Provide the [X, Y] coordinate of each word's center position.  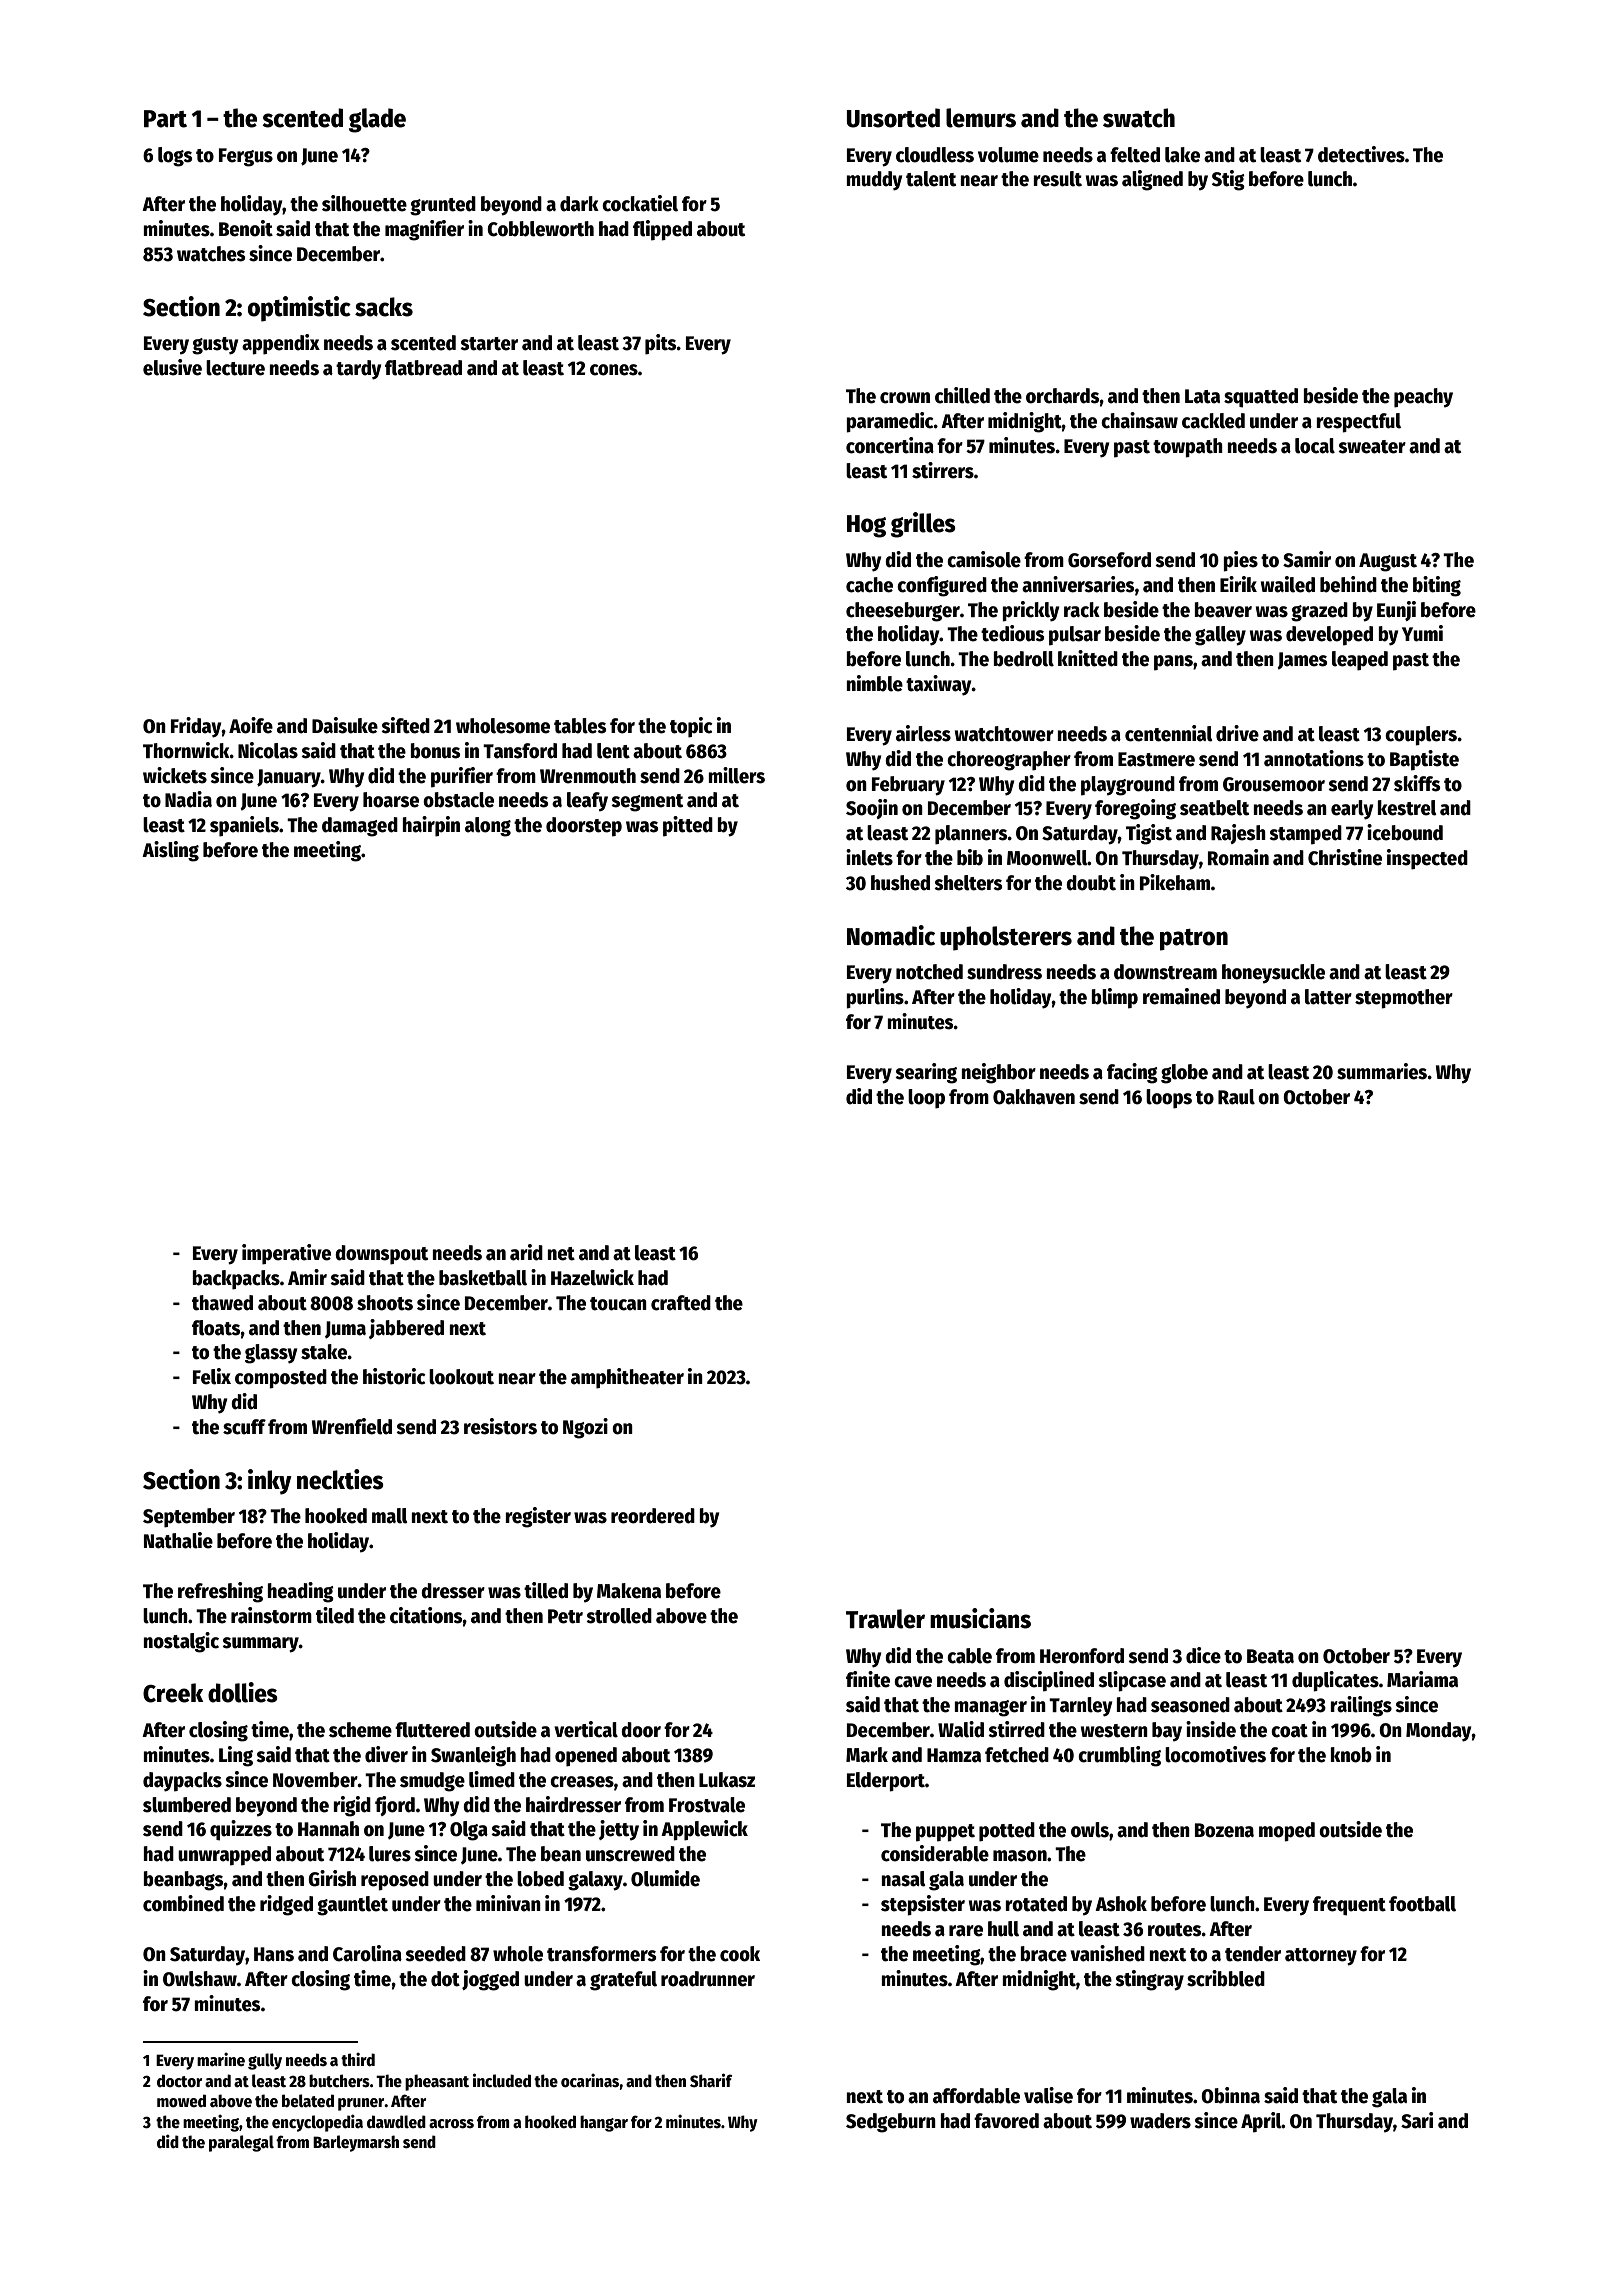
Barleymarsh [356, 2143]
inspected [1427, 859]
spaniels [244, 826]
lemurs [981, 118]
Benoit [246, 228]
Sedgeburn [891, 2123]
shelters [968, 883]
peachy [1423, 398]
